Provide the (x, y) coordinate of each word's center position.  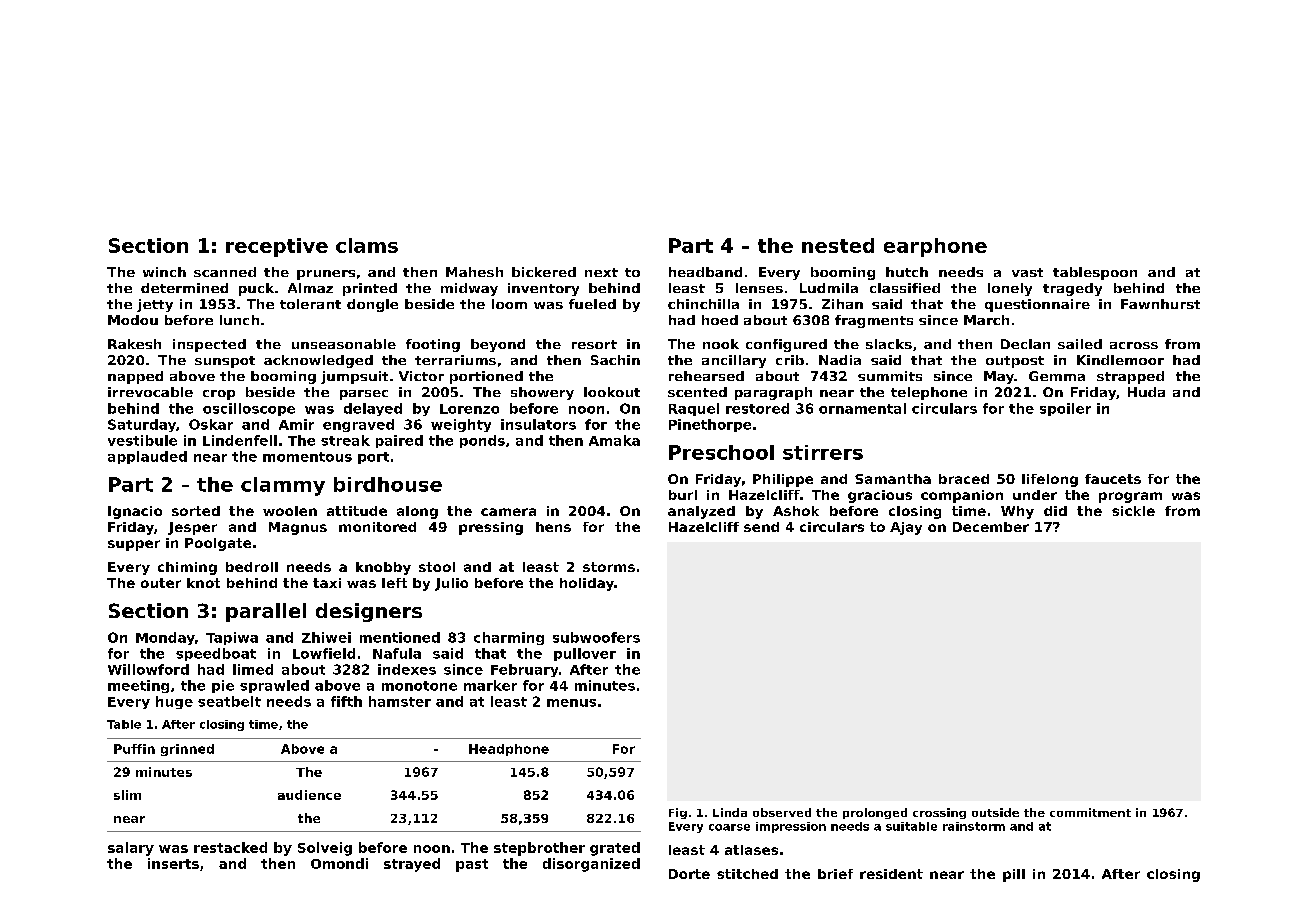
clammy (283, 486)
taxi (327, 583)
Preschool (721, 452)
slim (127, 795)
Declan (1025, 344)
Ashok (796, 511)
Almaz (310, 288)
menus (571, 703)
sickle (1133, 511)
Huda (1146, 392)
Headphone (509, 750)
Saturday (142, 425)
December (991, 527)
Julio (451, 584)
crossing (939, 813)
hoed (720, 320)
